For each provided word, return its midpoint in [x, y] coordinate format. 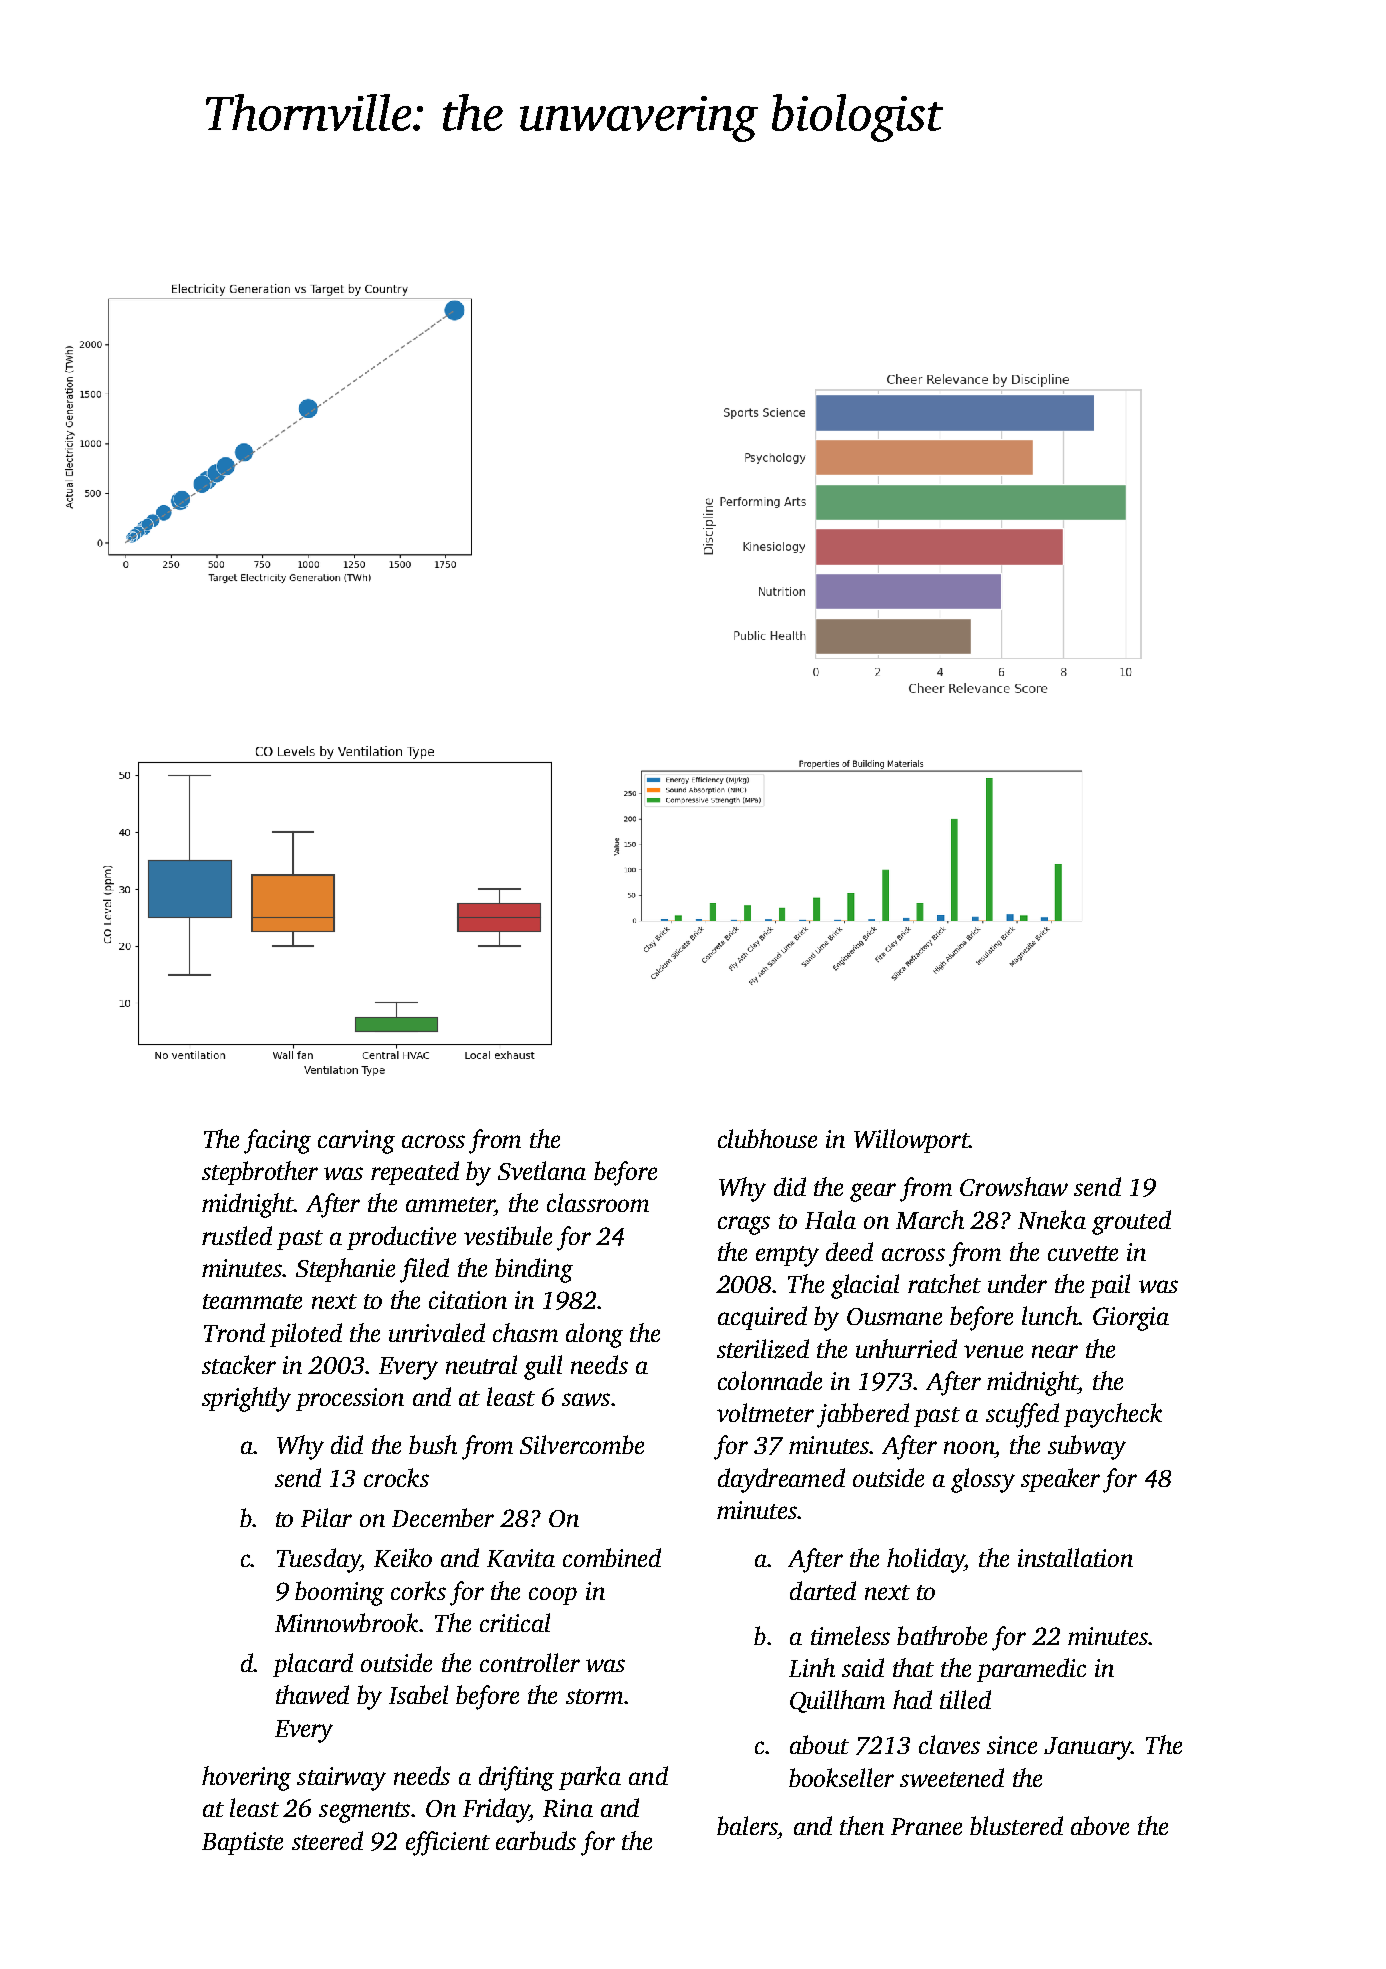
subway [1087, 1447]
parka [590, 1778]
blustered [1016, 1825]
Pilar [326, 1517]
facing [277, 1141]
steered [327, 1840]
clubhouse [767, 1138]
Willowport [911, 1141]
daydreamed [781, 1480]
